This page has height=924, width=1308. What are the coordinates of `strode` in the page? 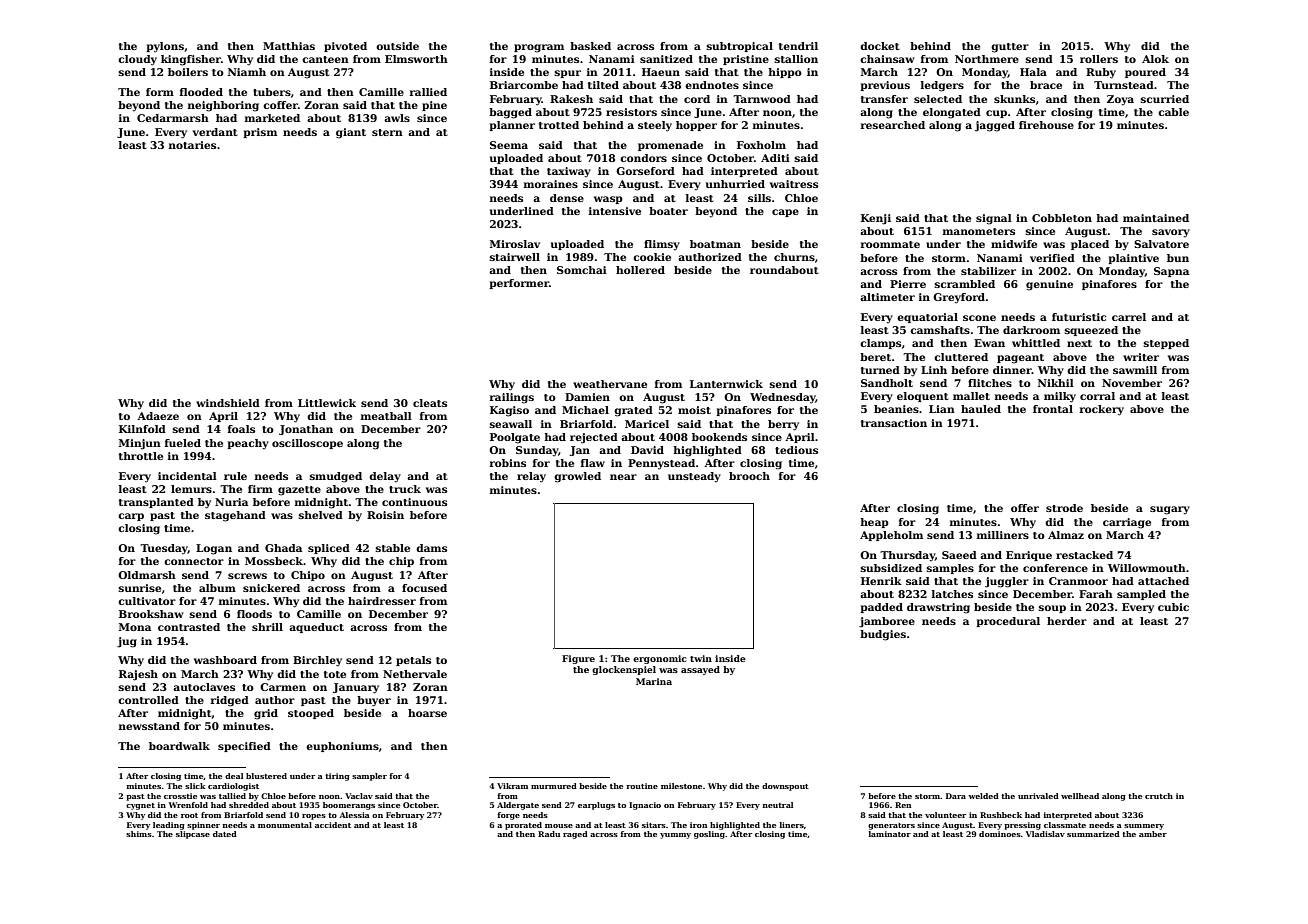 It's located at (1064, 508).
